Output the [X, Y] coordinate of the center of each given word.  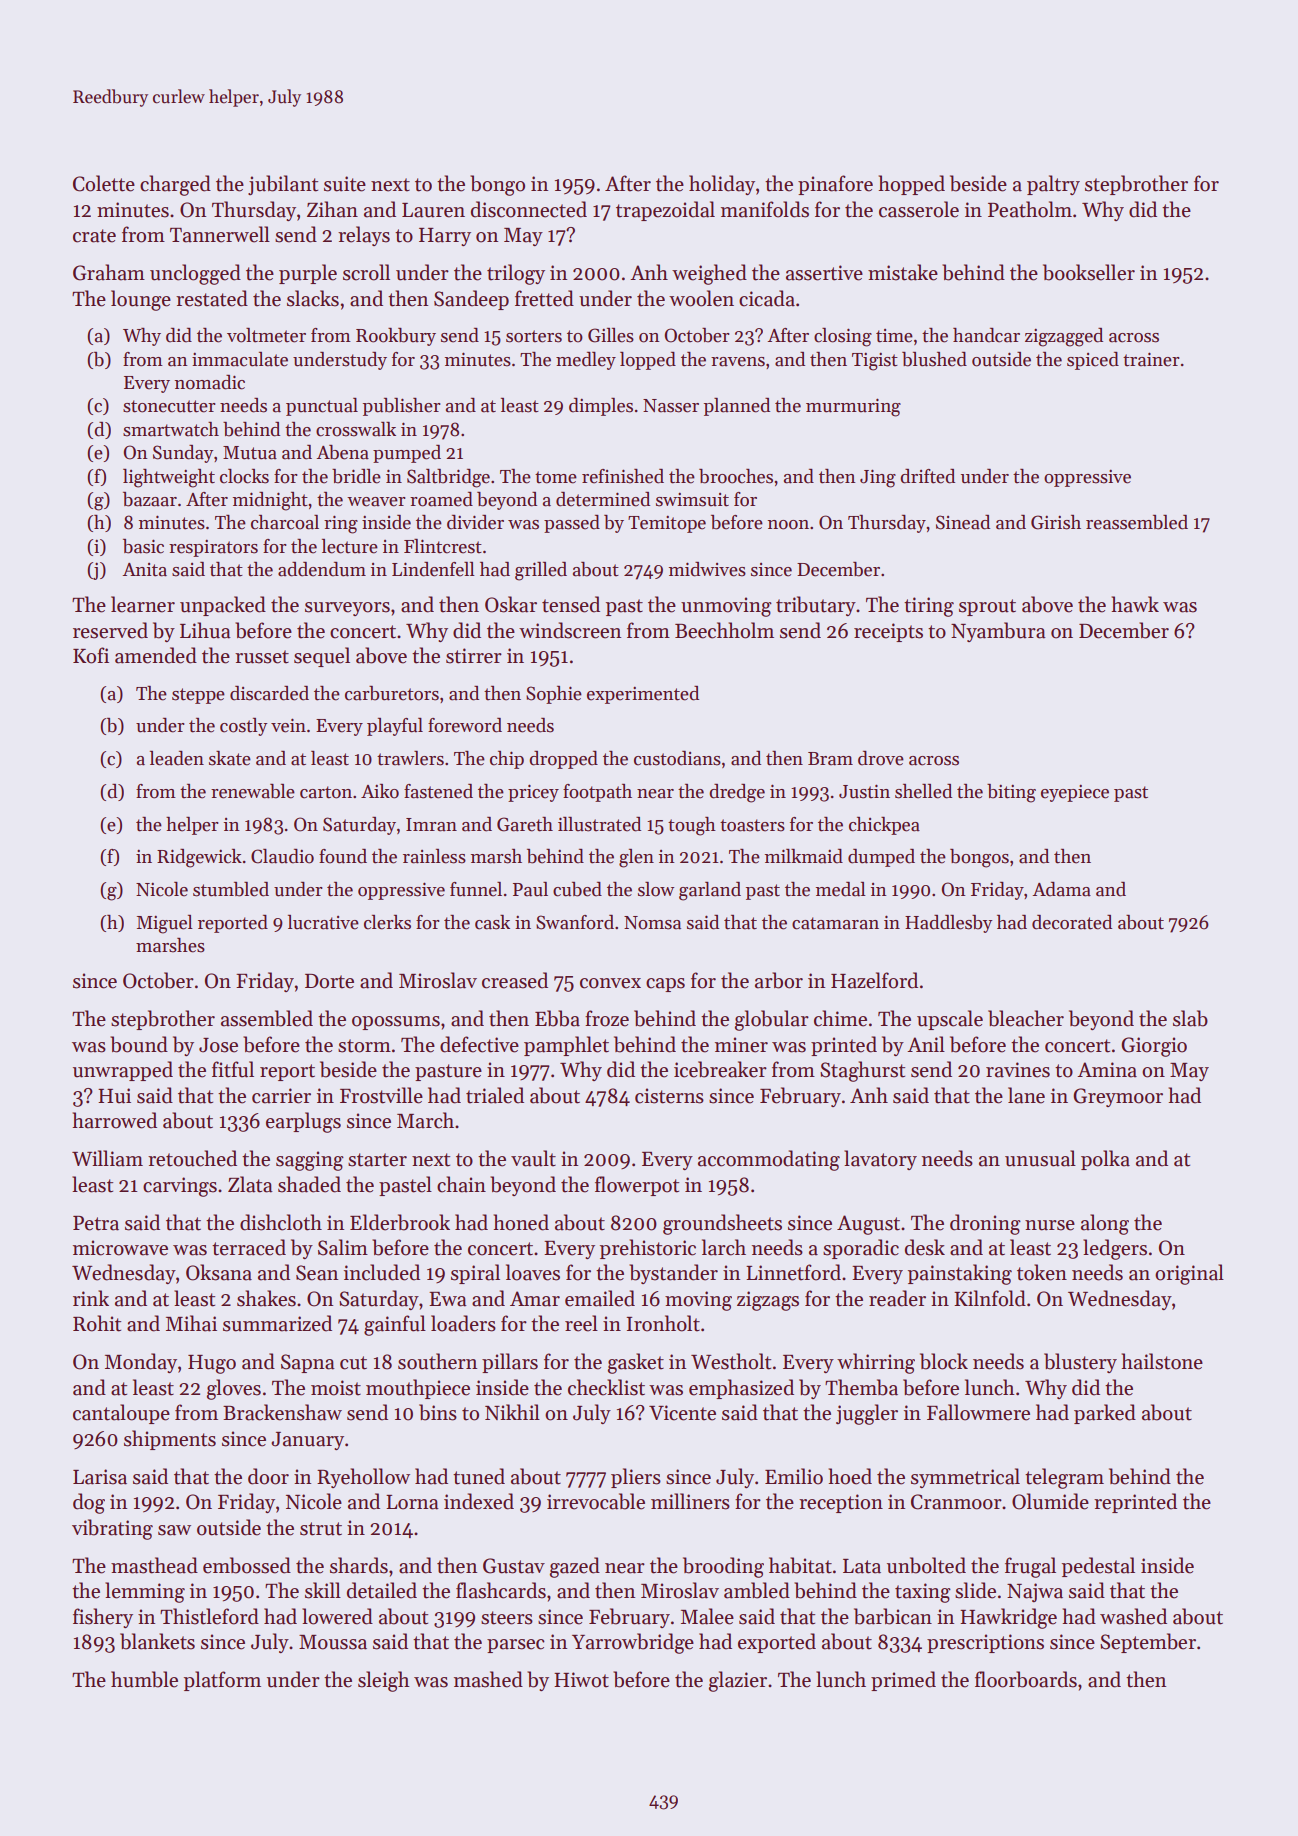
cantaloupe [121, 1414]
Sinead [963, 522]
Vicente [682, 1413]
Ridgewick [199, 858]
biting [1011, 793]
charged [175, 185]
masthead [154, 1565]
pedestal [1098, 1567]
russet [262, 657]
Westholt [731, 1361]
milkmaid [804, 856]
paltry [1053, 185]
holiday [722, 185]
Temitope [667, 524]
